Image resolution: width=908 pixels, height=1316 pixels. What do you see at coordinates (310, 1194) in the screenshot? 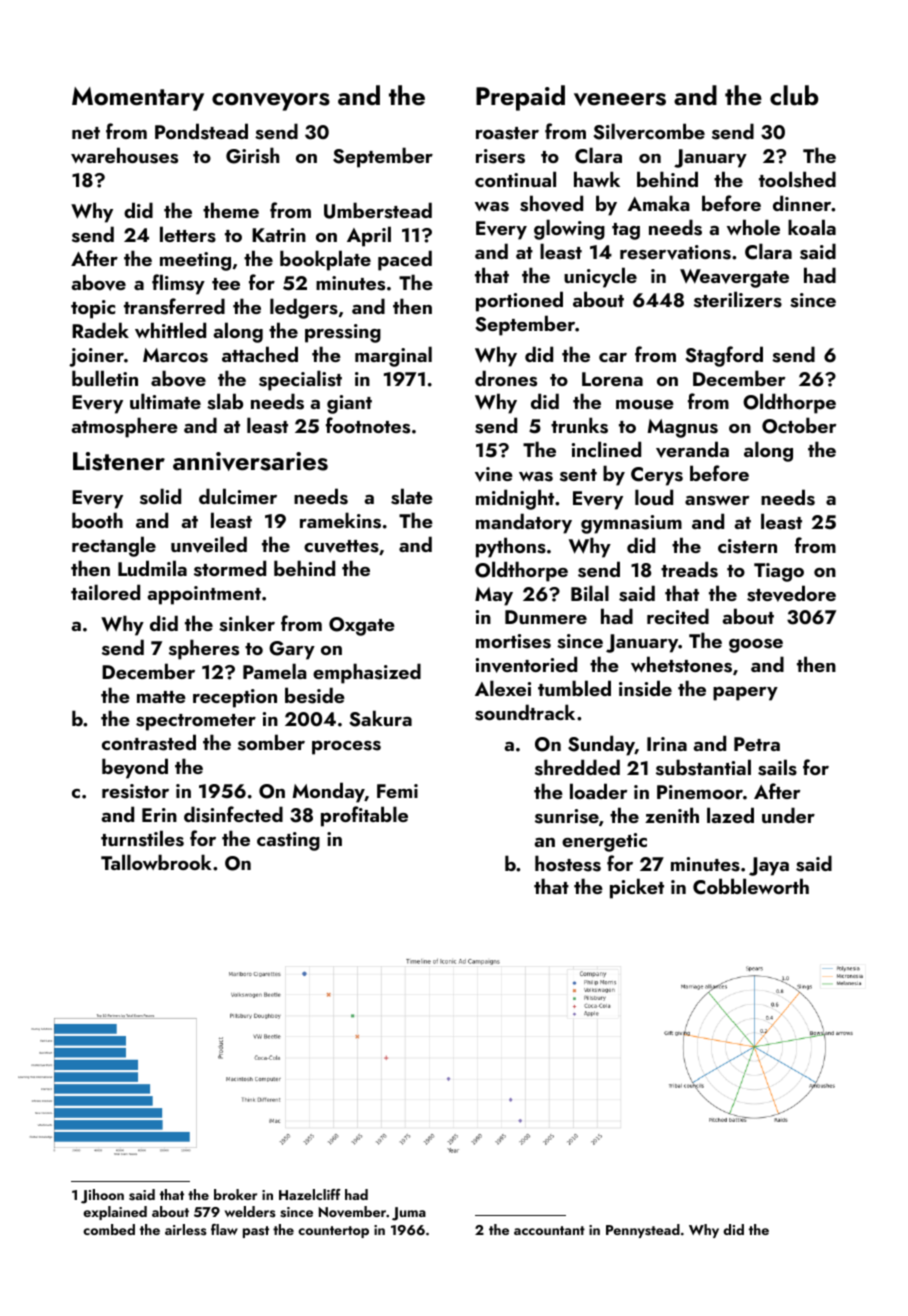
I see `Hazelcliff` at bounding box center [310, 1194].
